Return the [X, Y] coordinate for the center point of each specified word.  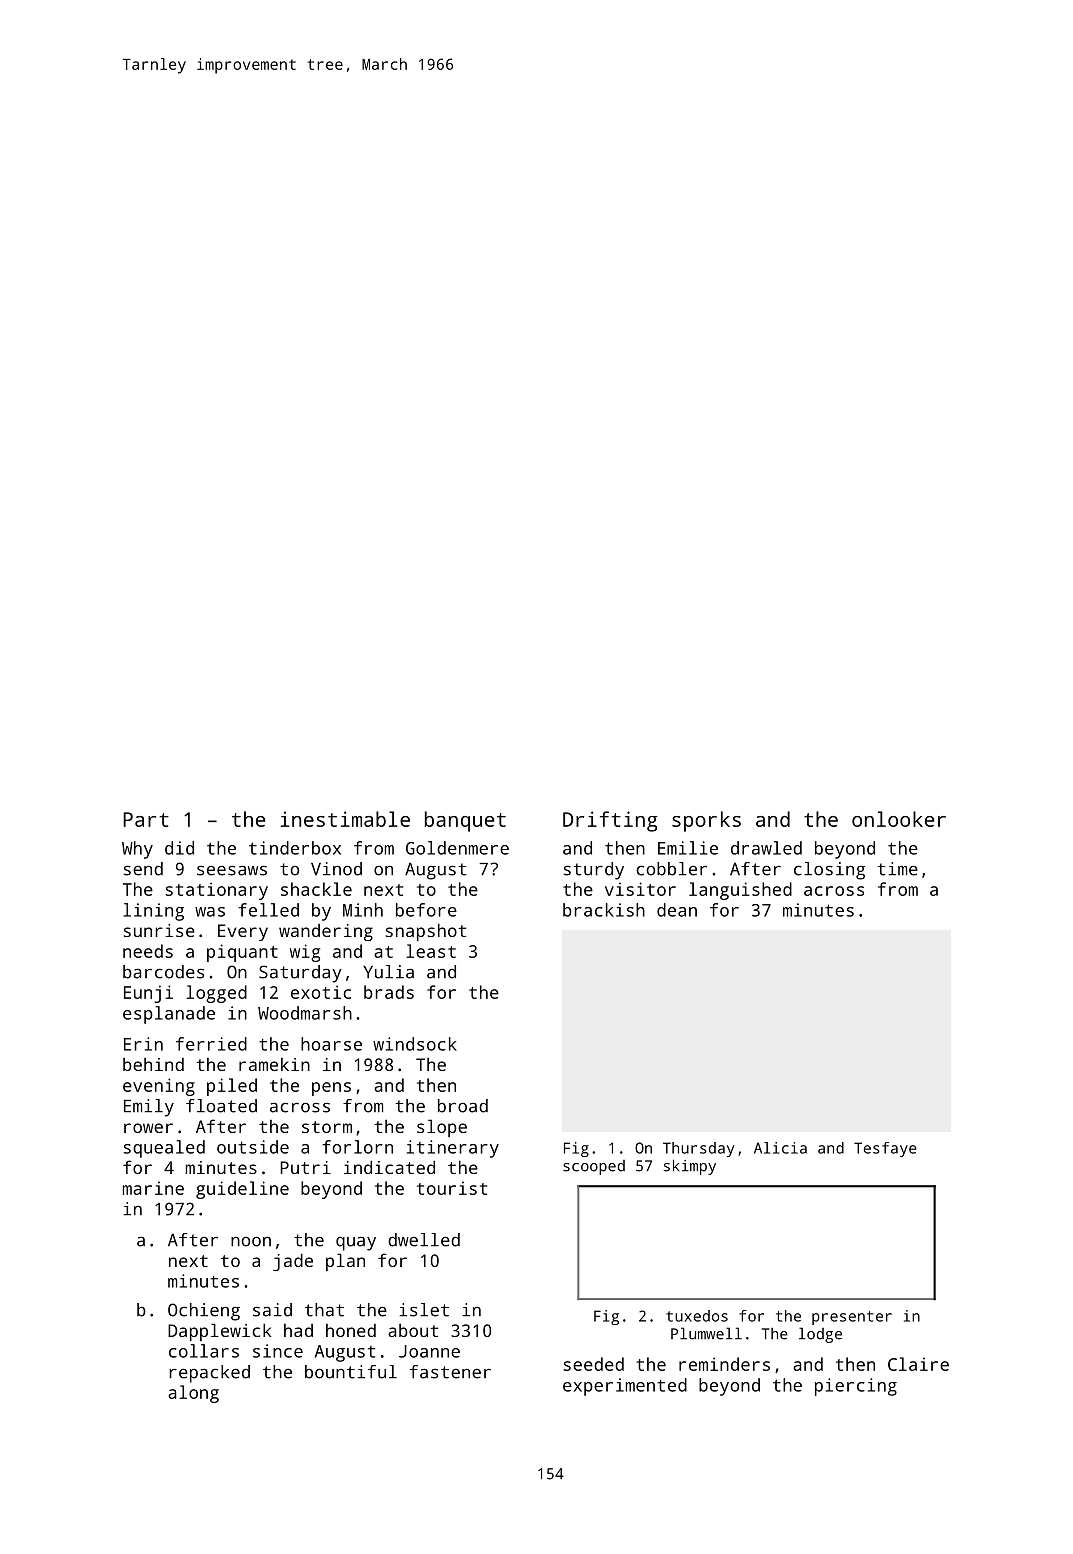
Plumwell [706, 1333]
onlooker [899, 819]
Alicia [780, 1148]
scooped [594, 1167]
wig [305, 953]
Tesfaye [885, 1149]
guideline [242, 1190]
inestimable [345, 819]
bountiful [351, 1372]
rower [148, 1128]
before [426, 910]
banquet [465, 821]
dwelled [424, 1240]
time [898, 869]
